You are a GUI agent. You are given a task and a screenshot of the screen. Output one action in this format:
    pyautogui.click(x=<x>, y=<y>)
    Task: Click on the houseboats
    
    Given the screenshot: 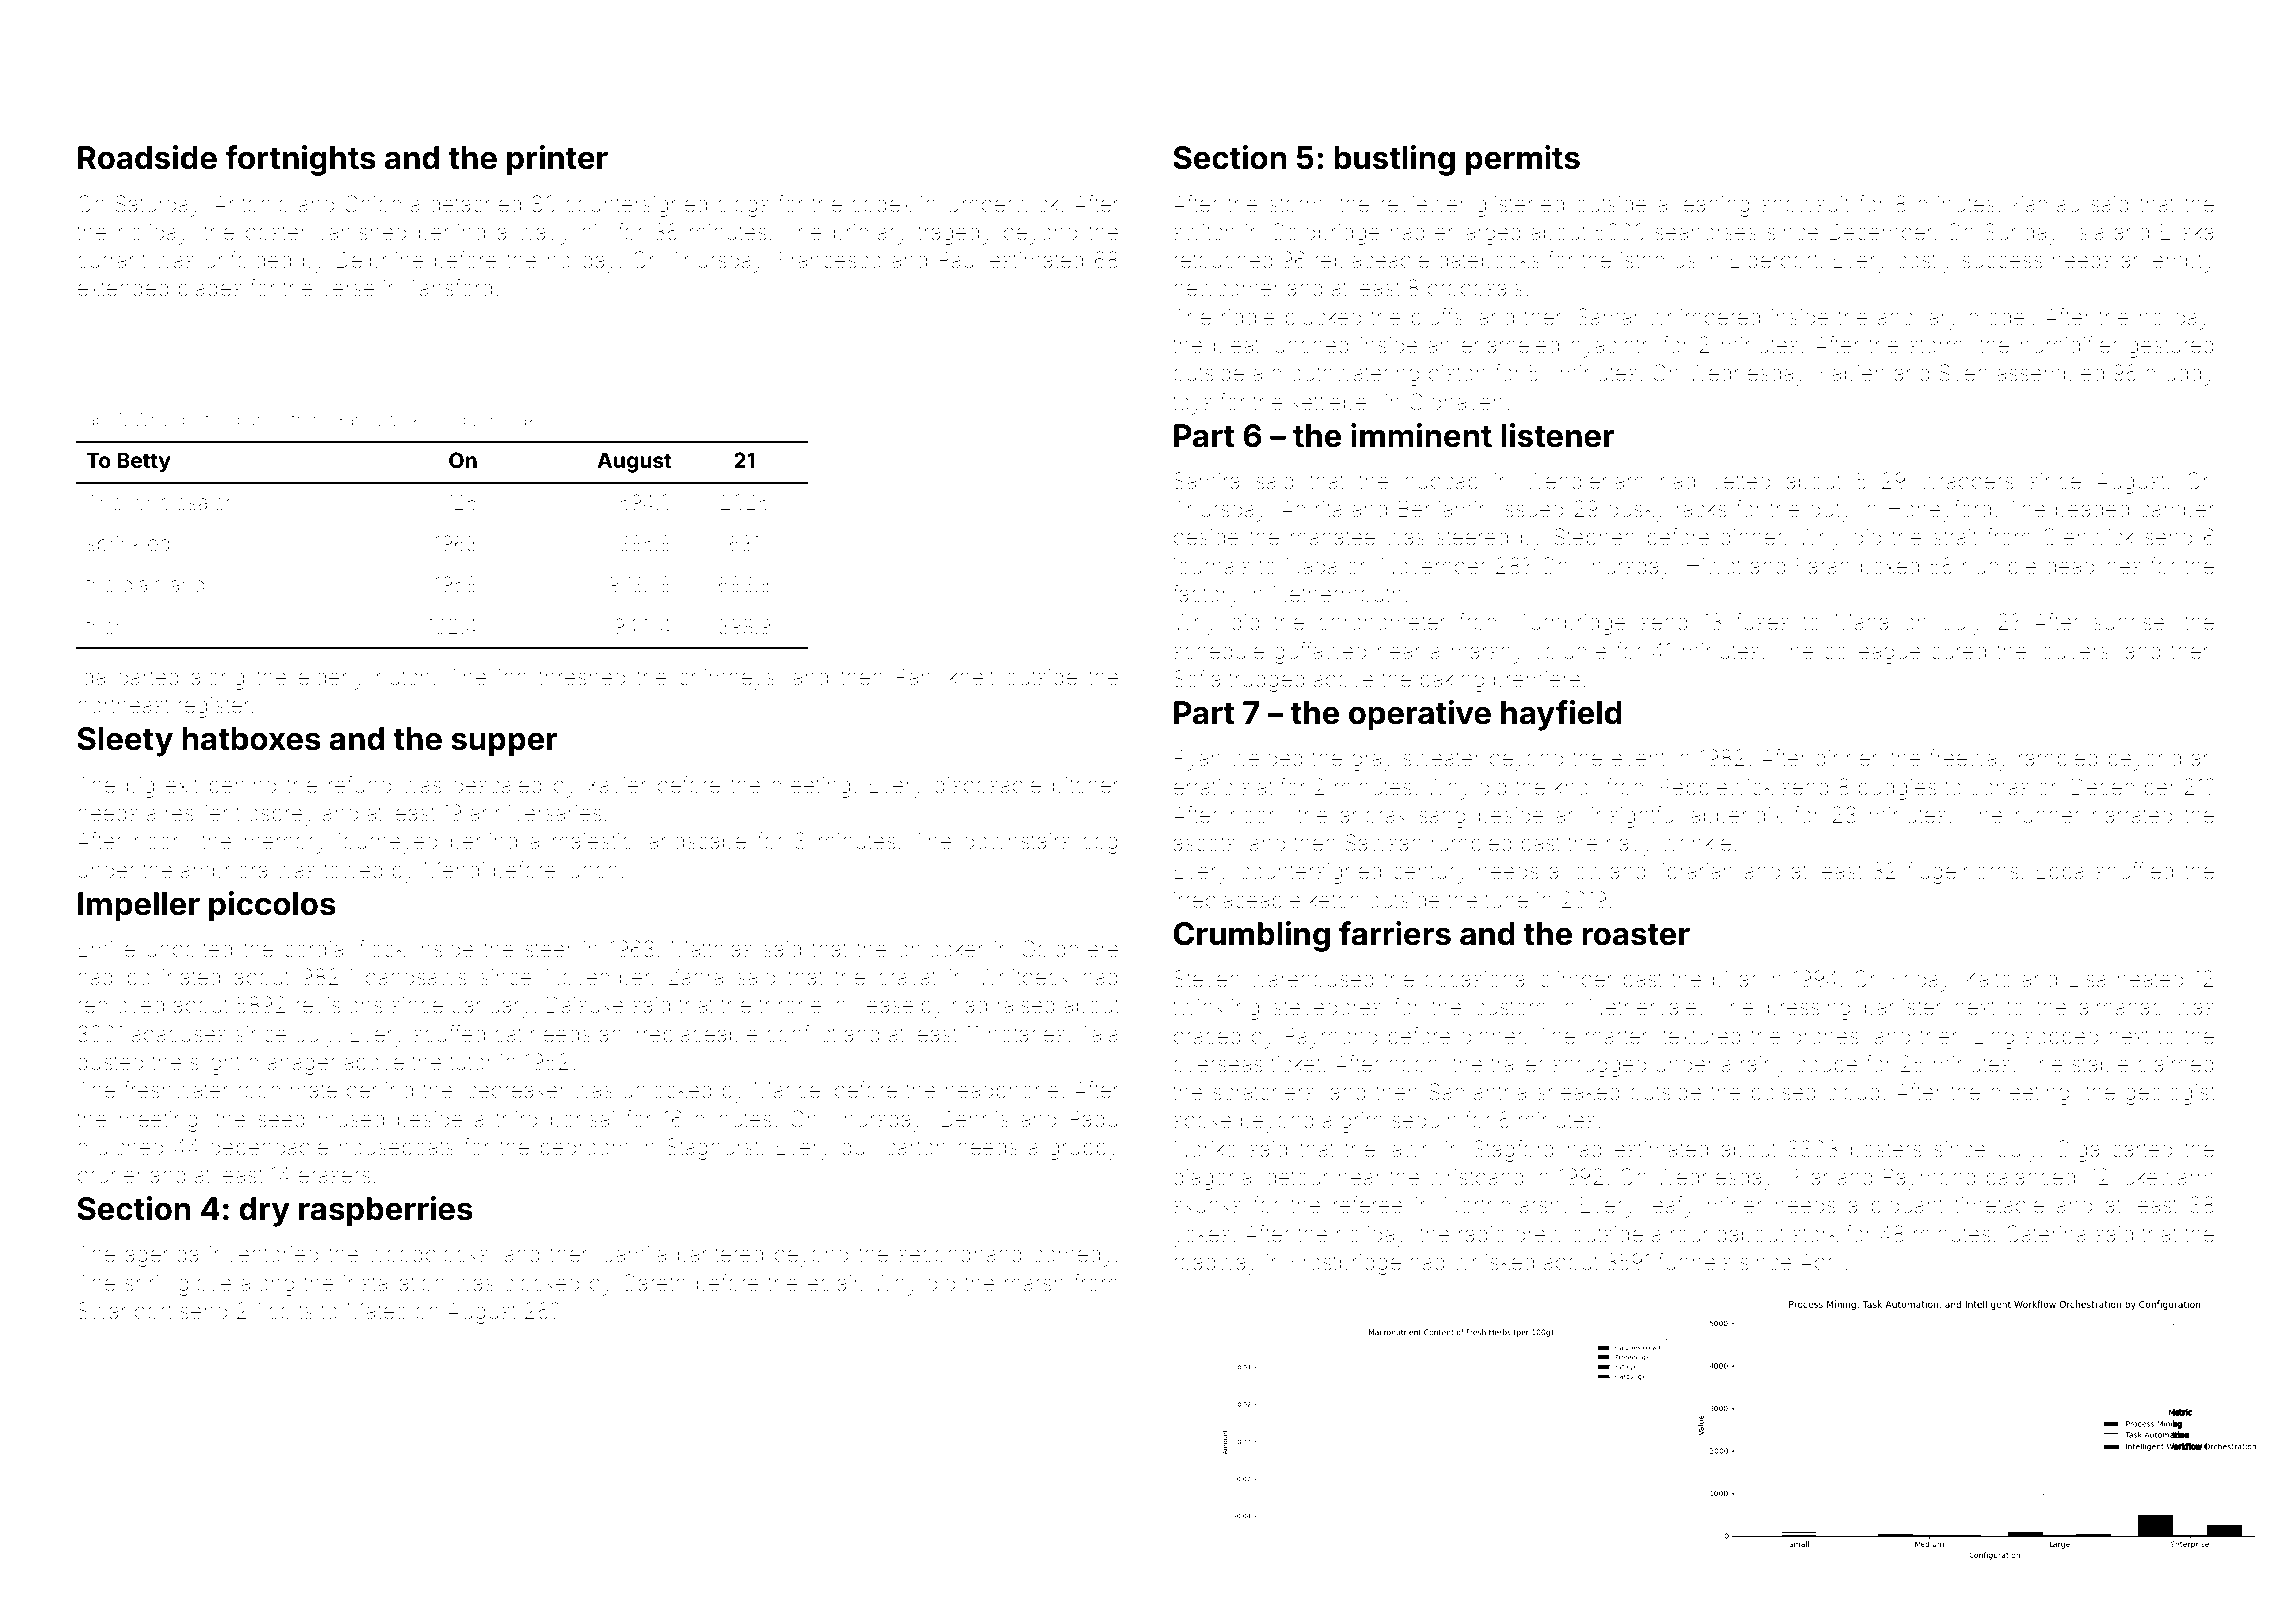 What is the action you would take?
    pyautogui.click(x=397, y=1147)
